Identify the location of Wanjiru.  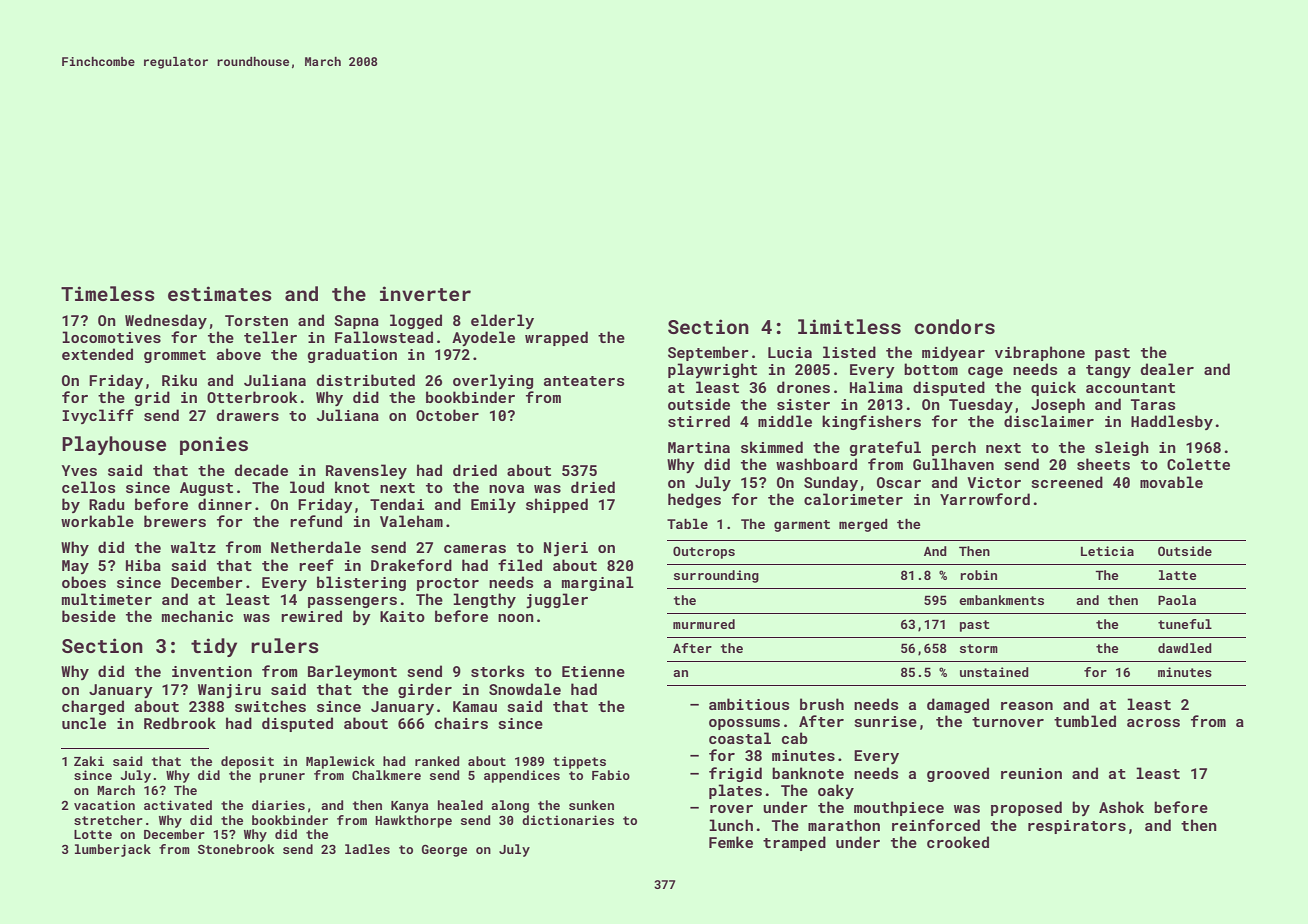
(229, 691).
